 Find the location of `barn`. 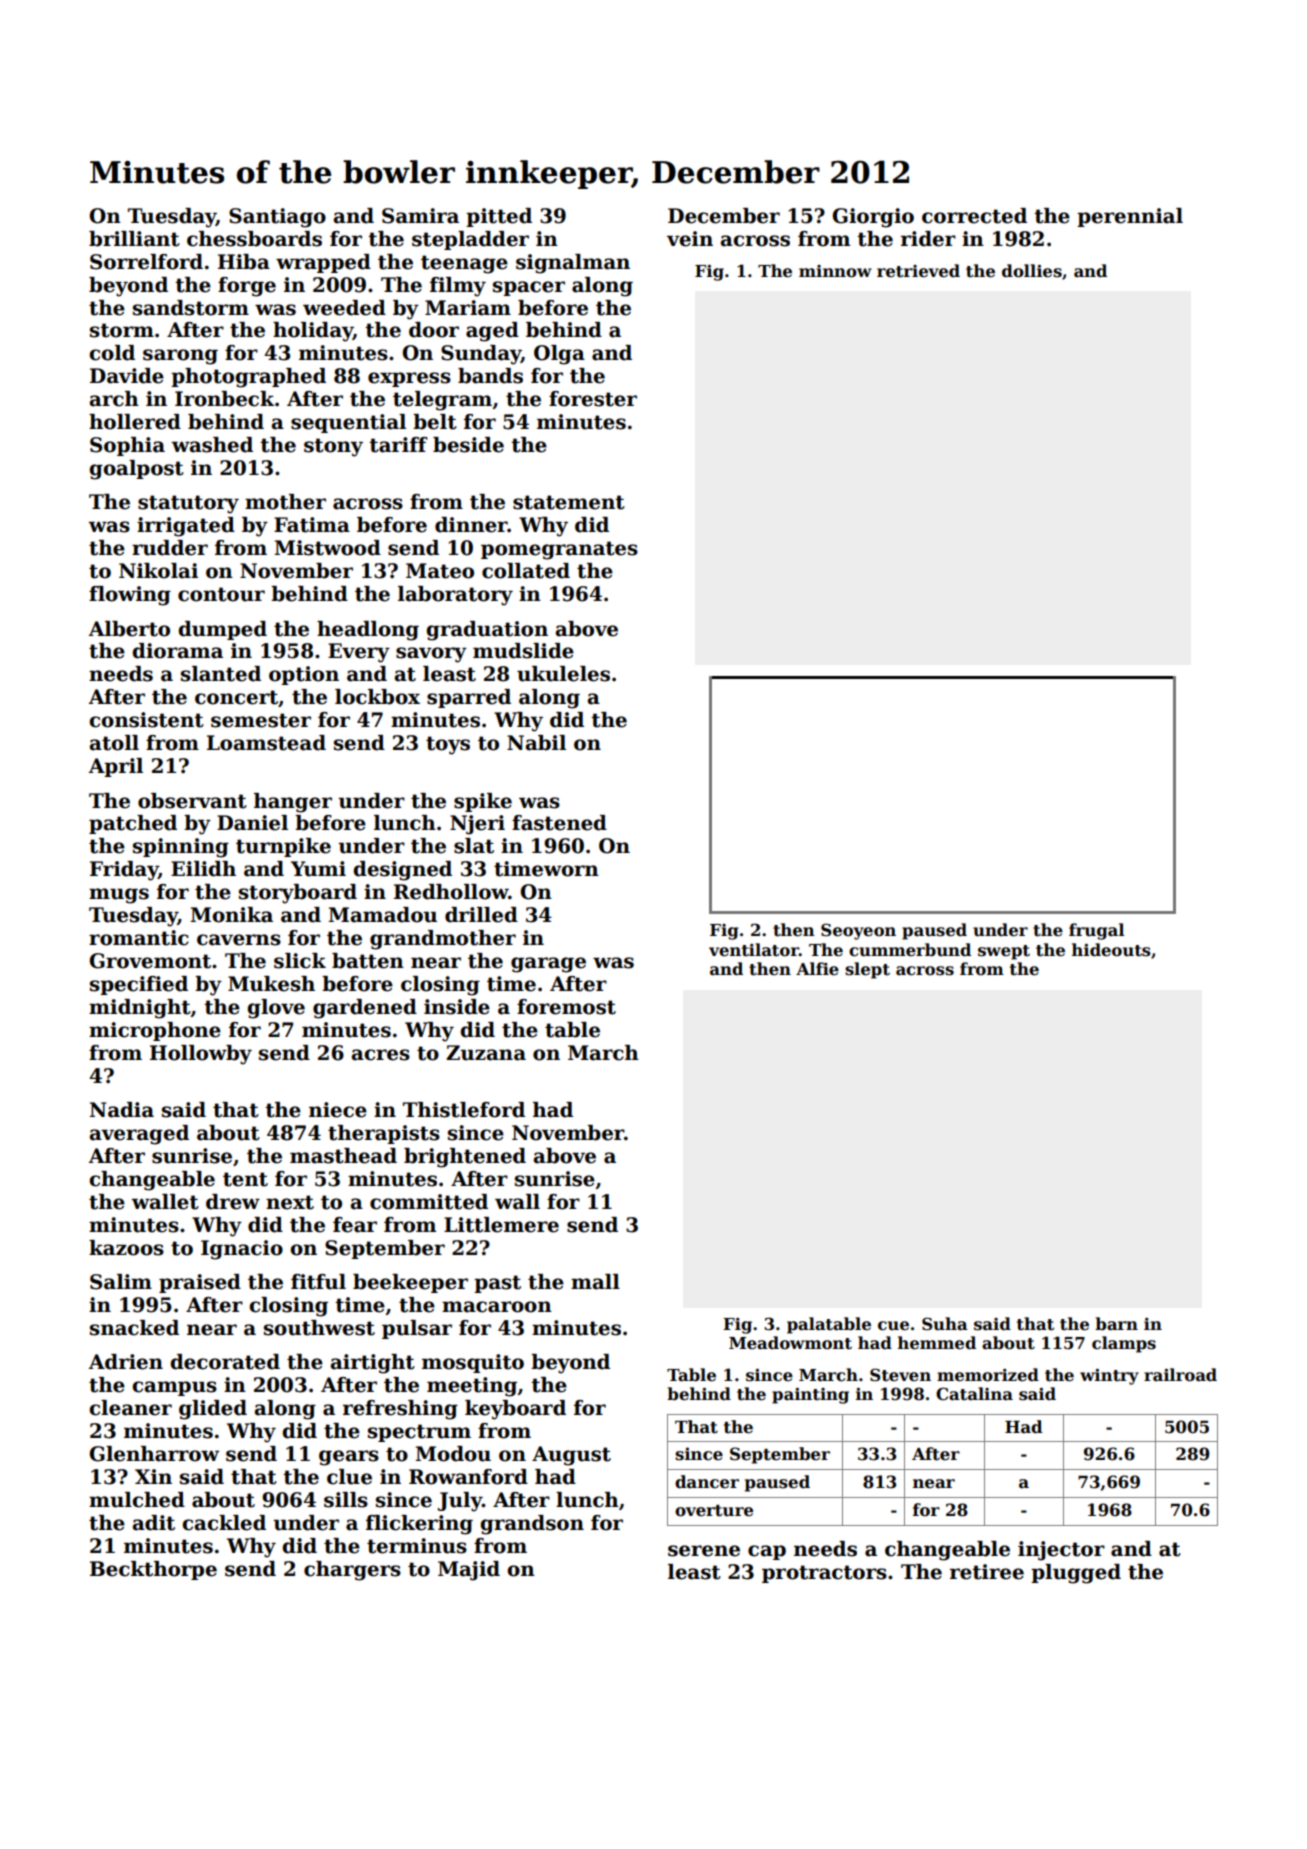

barn is located at coordinates (1116, 1324).
